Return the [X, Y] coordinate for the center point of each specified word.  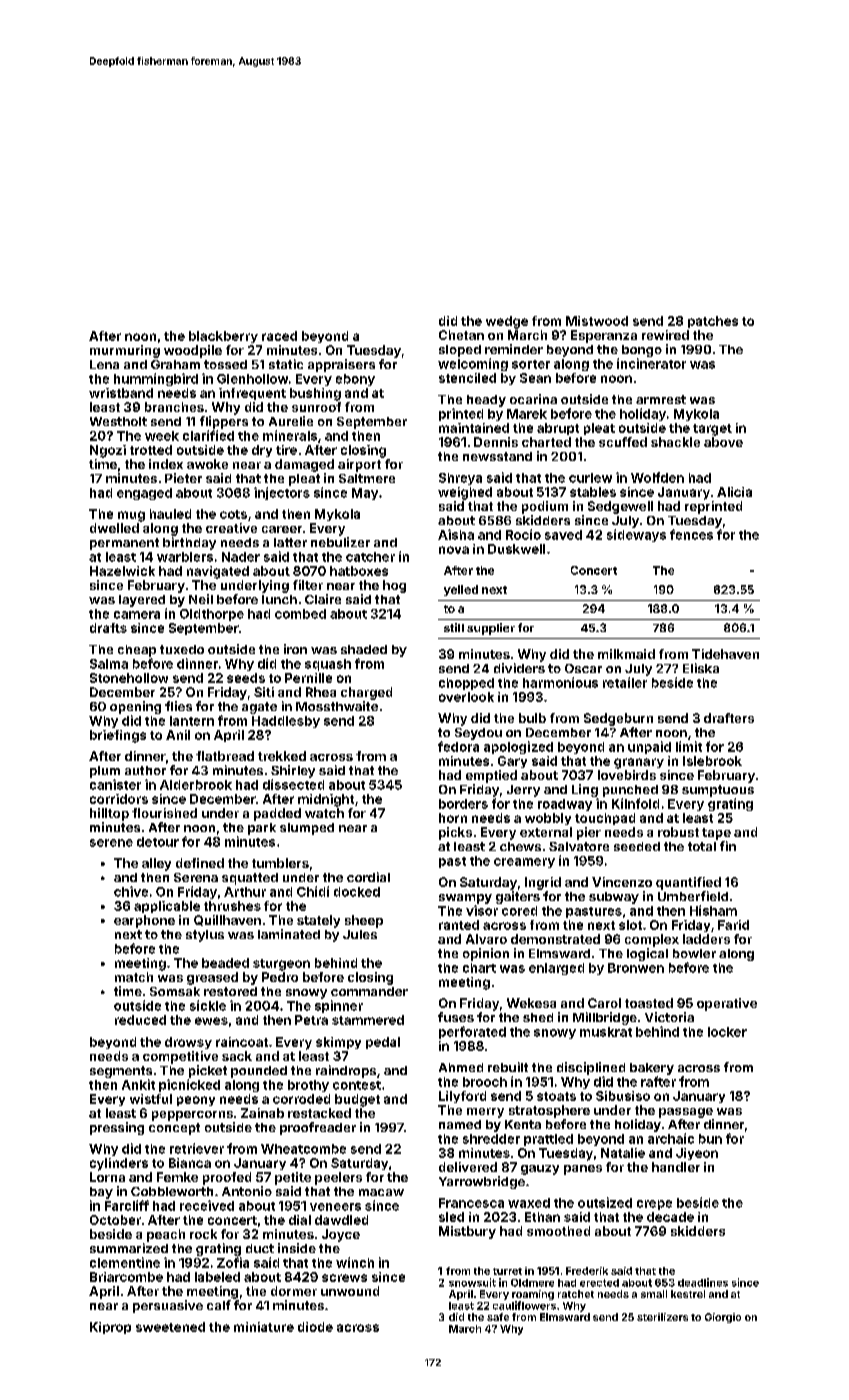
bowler [694, 953]
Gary [512, 762]
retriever [197, 1148]
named [460, 1124]
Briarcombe [126, 1277]
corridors [119, 799]
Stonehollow [129, 678]
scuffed [623, 442]
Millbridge [605, 1018]
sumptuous [718, 791]
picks [455, 833]
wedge [507, 322]
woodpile [193, 351]
